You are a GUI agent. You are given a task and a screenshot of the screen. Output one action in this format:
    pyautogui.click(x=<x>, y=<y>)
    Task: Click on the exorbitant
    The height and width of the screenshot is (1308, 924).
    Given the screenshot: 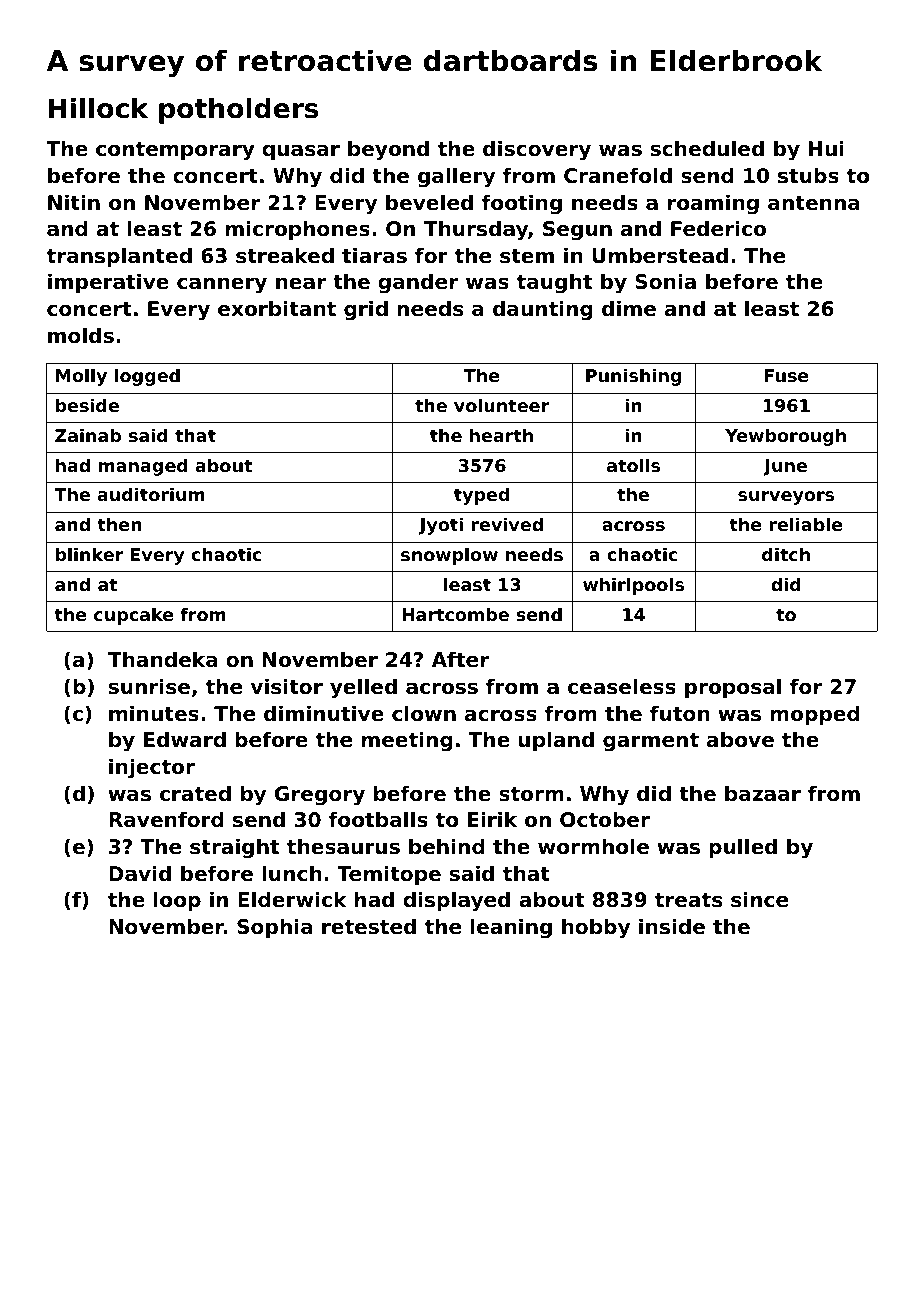 What is the action you would take?
    pyautogui.click(x=277, y=308)
